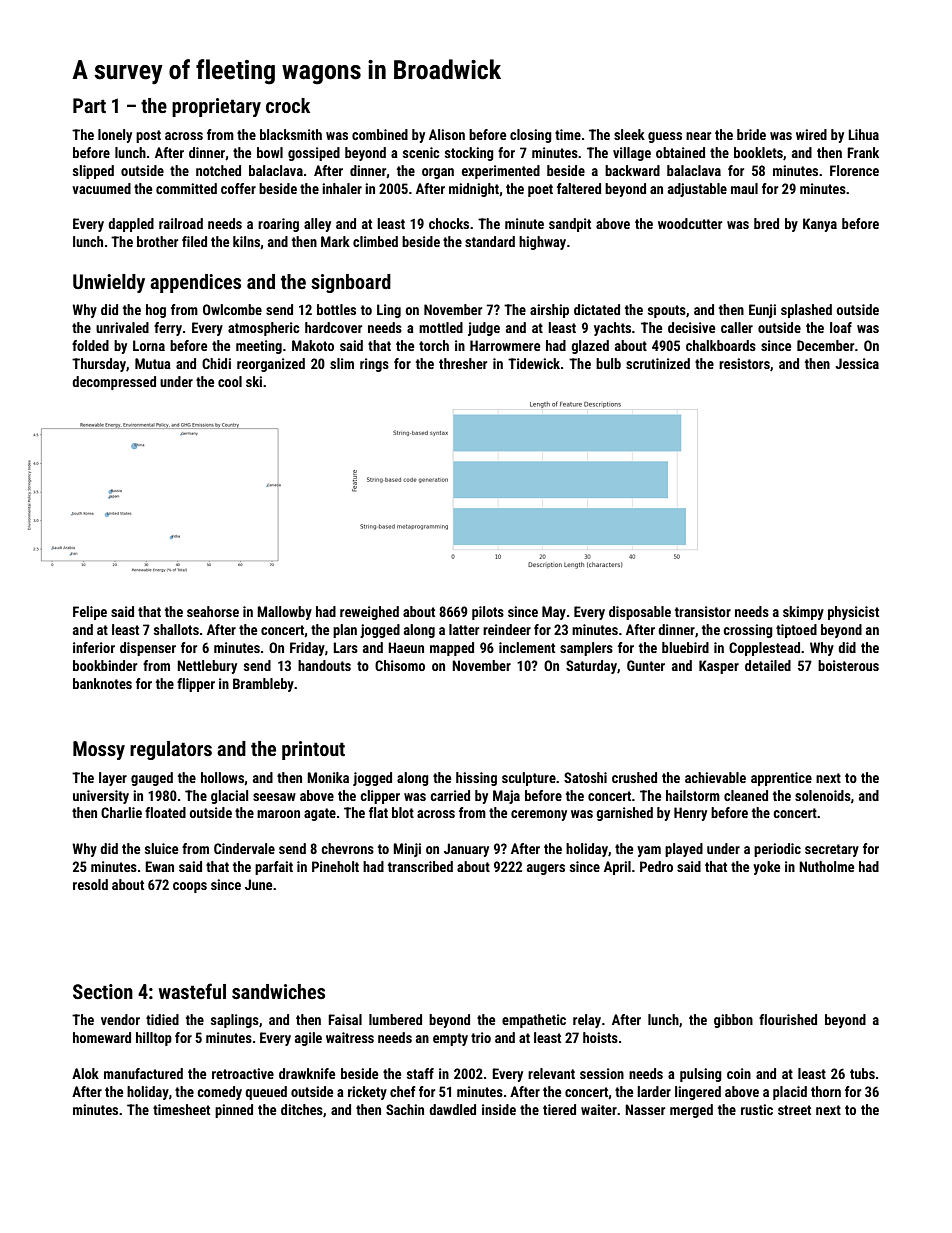 Image resolution: width=952 pixels, height=1233 pixels. What do you see at coordinates (89, 105) in the screenshot?
I see `Part` at bounding box center [89, 105].
